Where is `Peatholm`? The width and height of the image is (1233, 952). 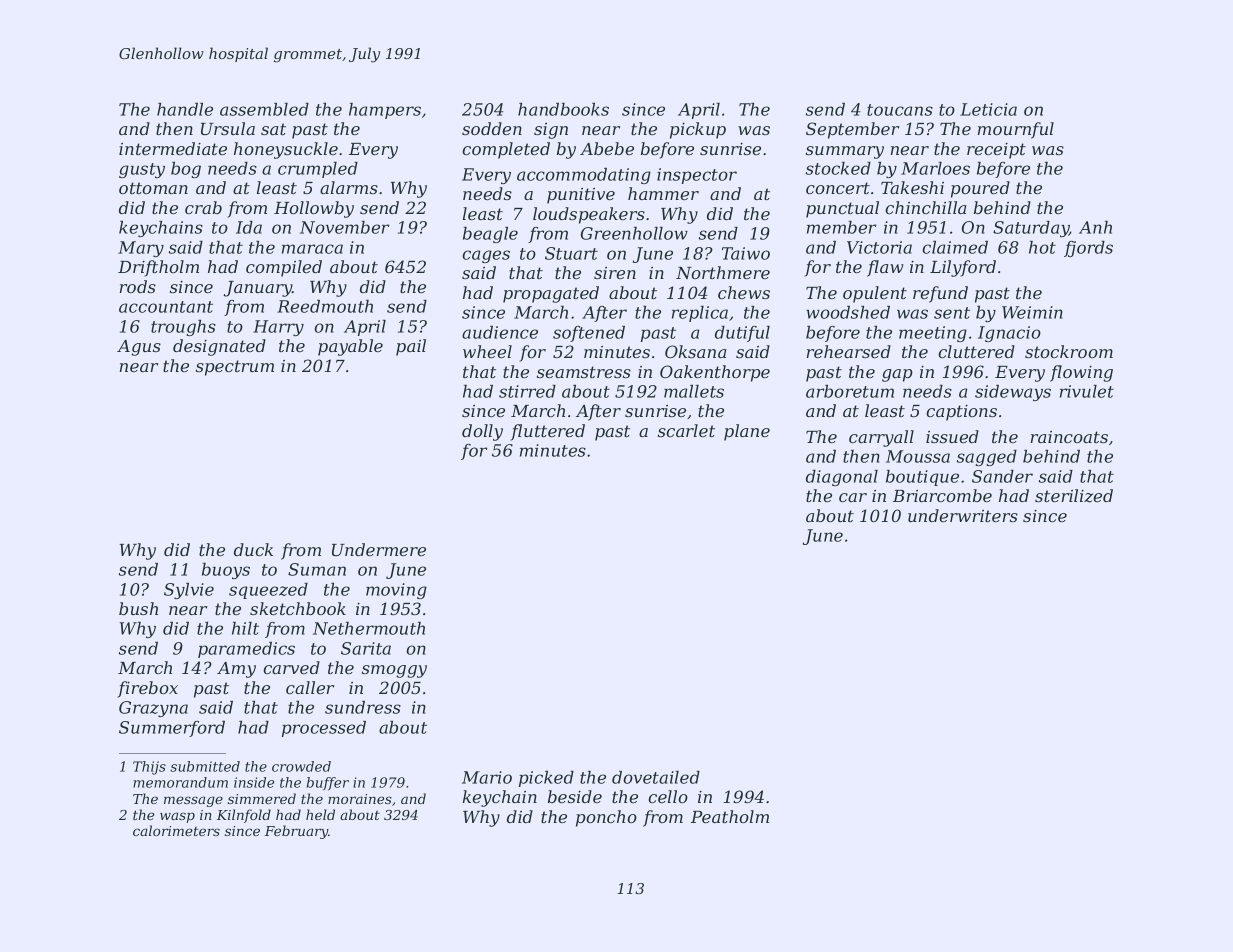 Peatholm is located at coordinates (730, 816).
